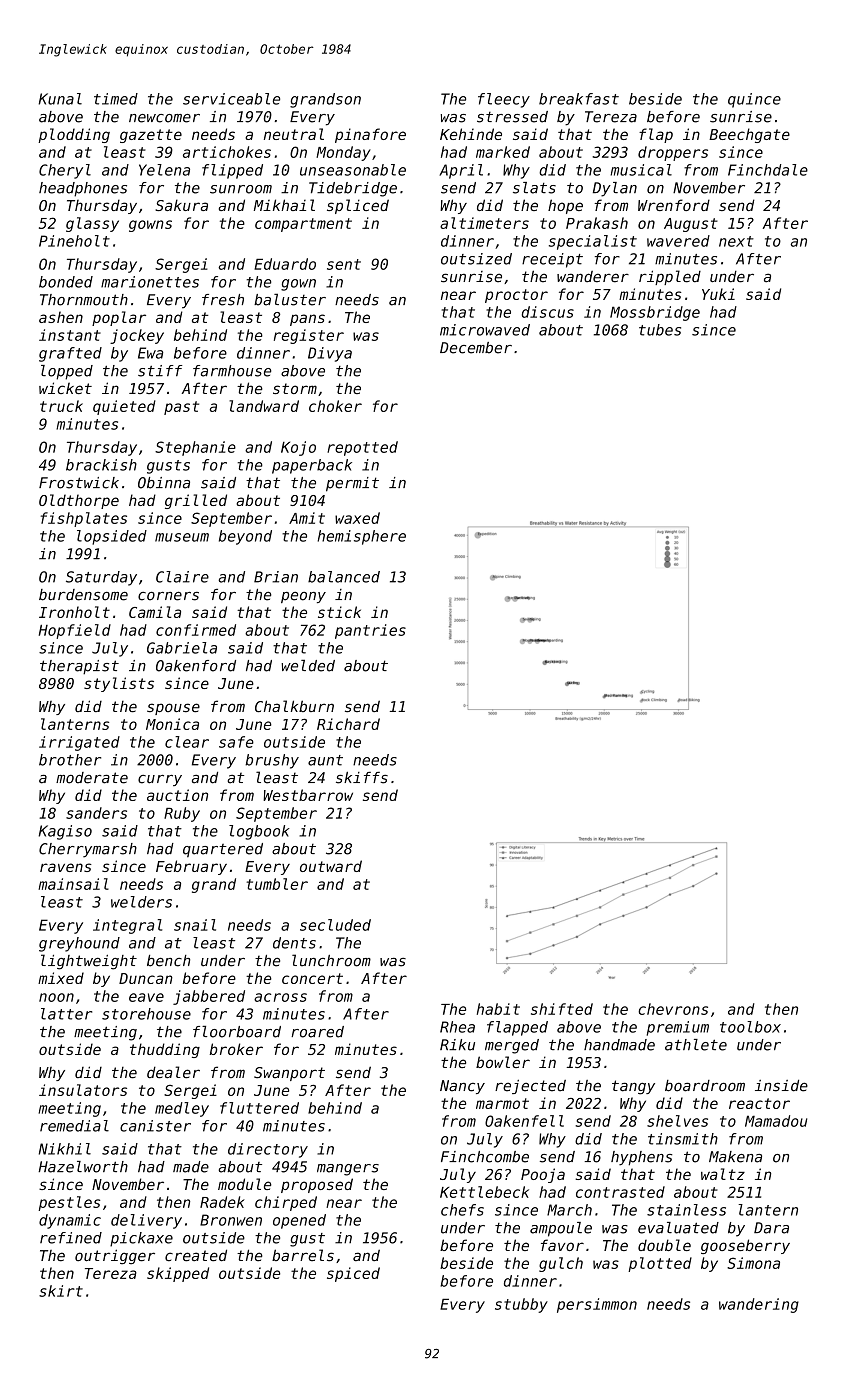 The image size is (849, 1400). Describe the element at coordinates (61, 1291) in the page. I see `skirt` at that location.
